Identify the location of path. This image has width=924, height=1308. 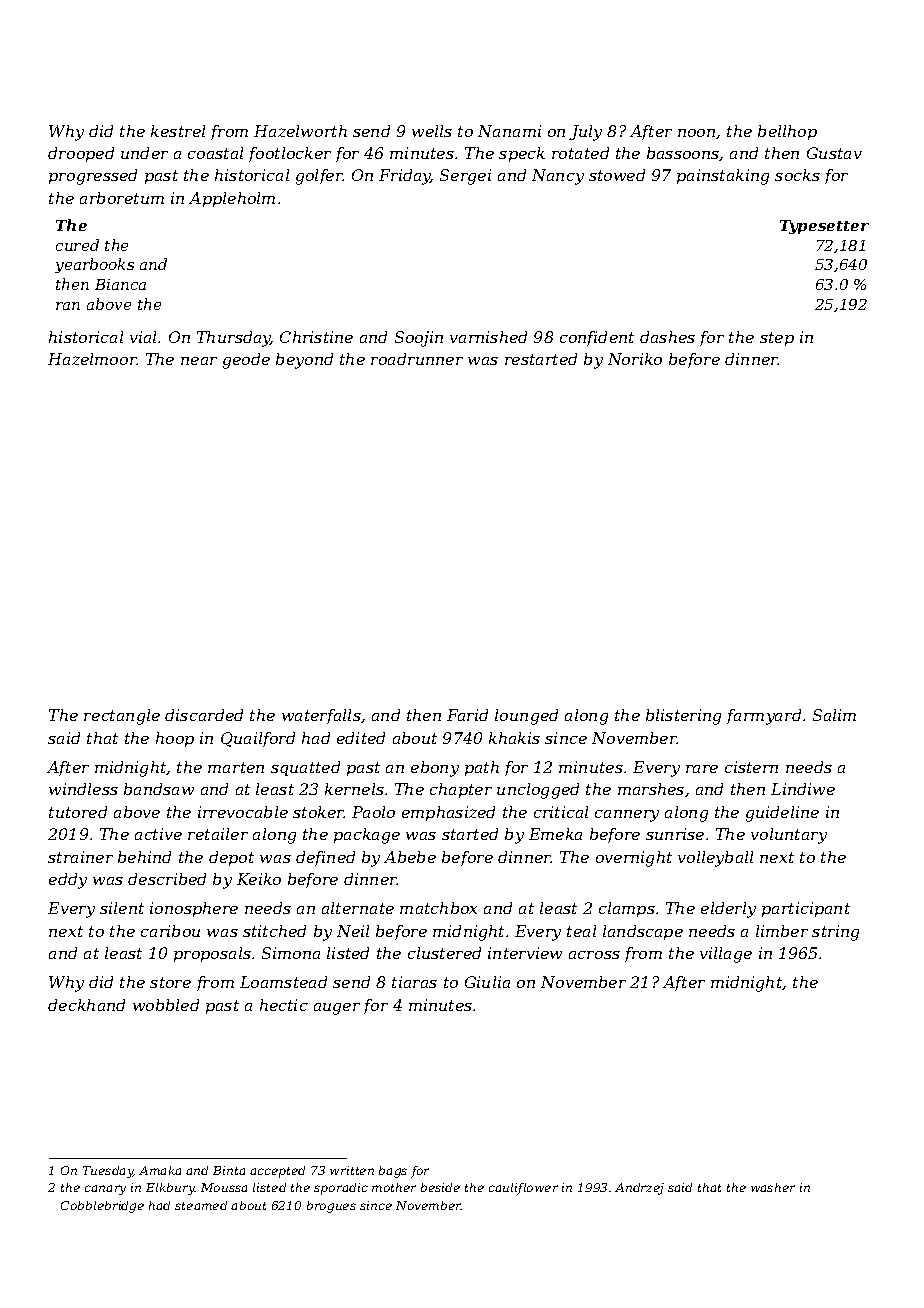
(482, 768).
